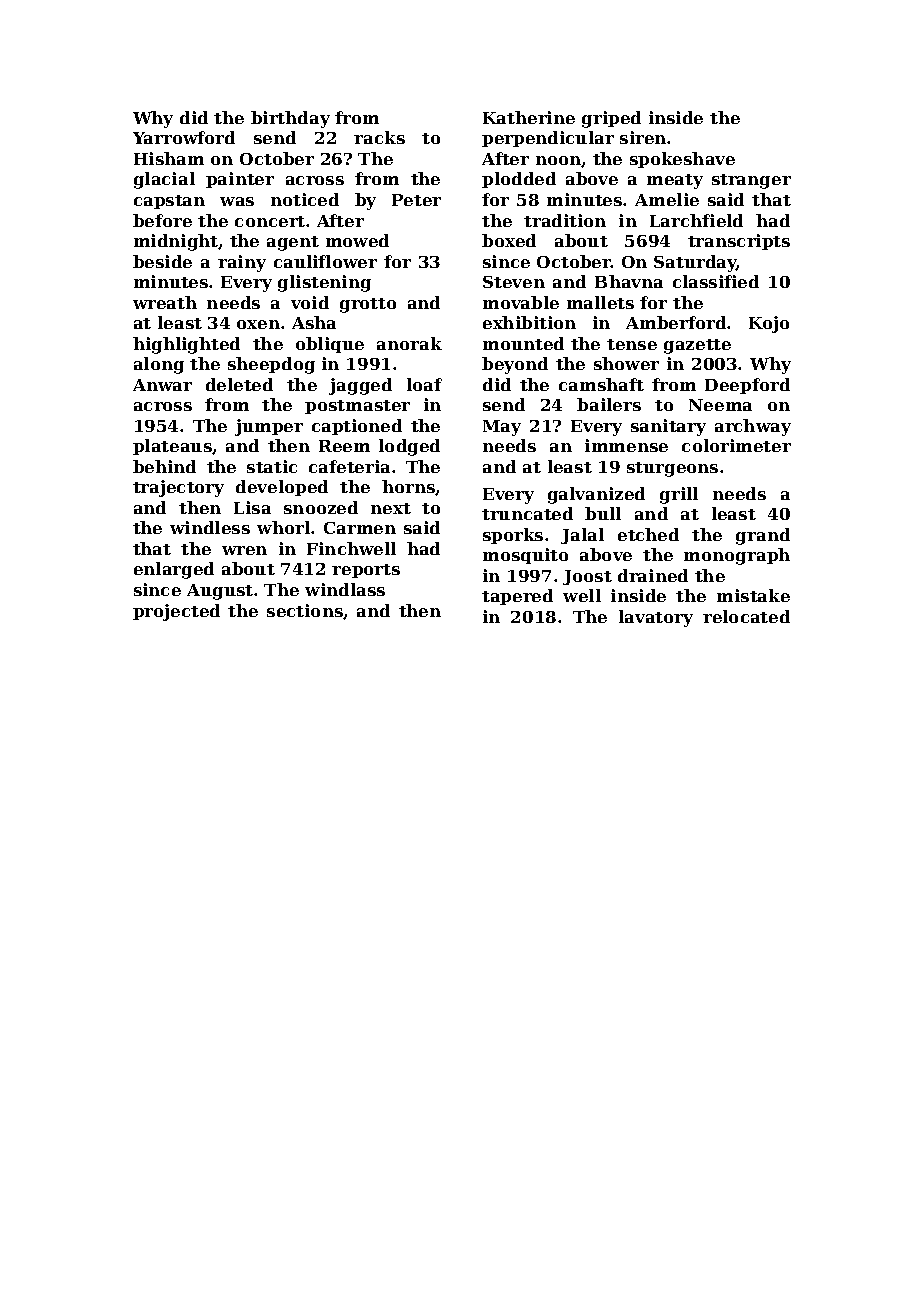 The width and height of the page is (924, 1314). What do you see at coordinates (527, 513) in the page?
I see `truncated` at bounding box center [527, 513].
